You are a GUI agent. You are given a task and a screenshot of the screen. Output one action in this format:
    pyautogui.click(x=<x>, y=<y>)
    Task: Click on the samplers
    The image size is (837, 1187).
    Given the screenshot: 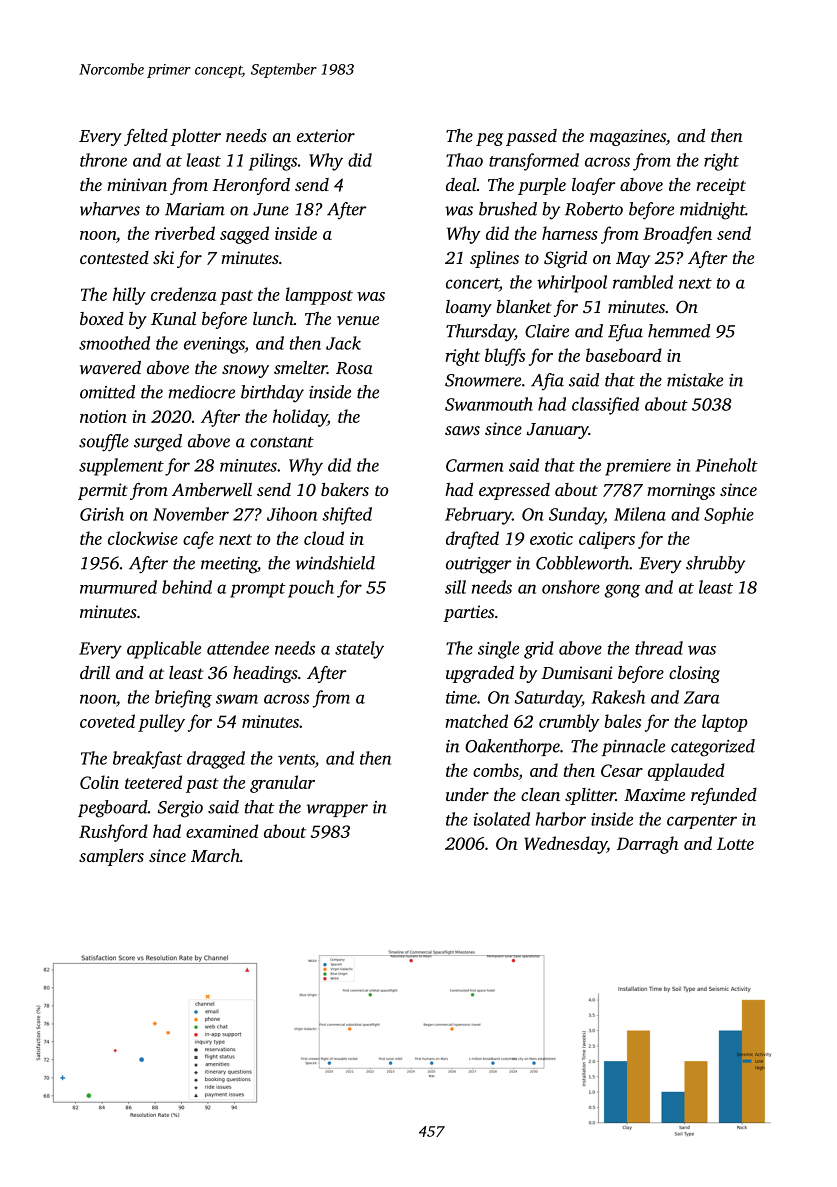 What is the action you would take?
    pyautogui.click(x=111, y=857)
